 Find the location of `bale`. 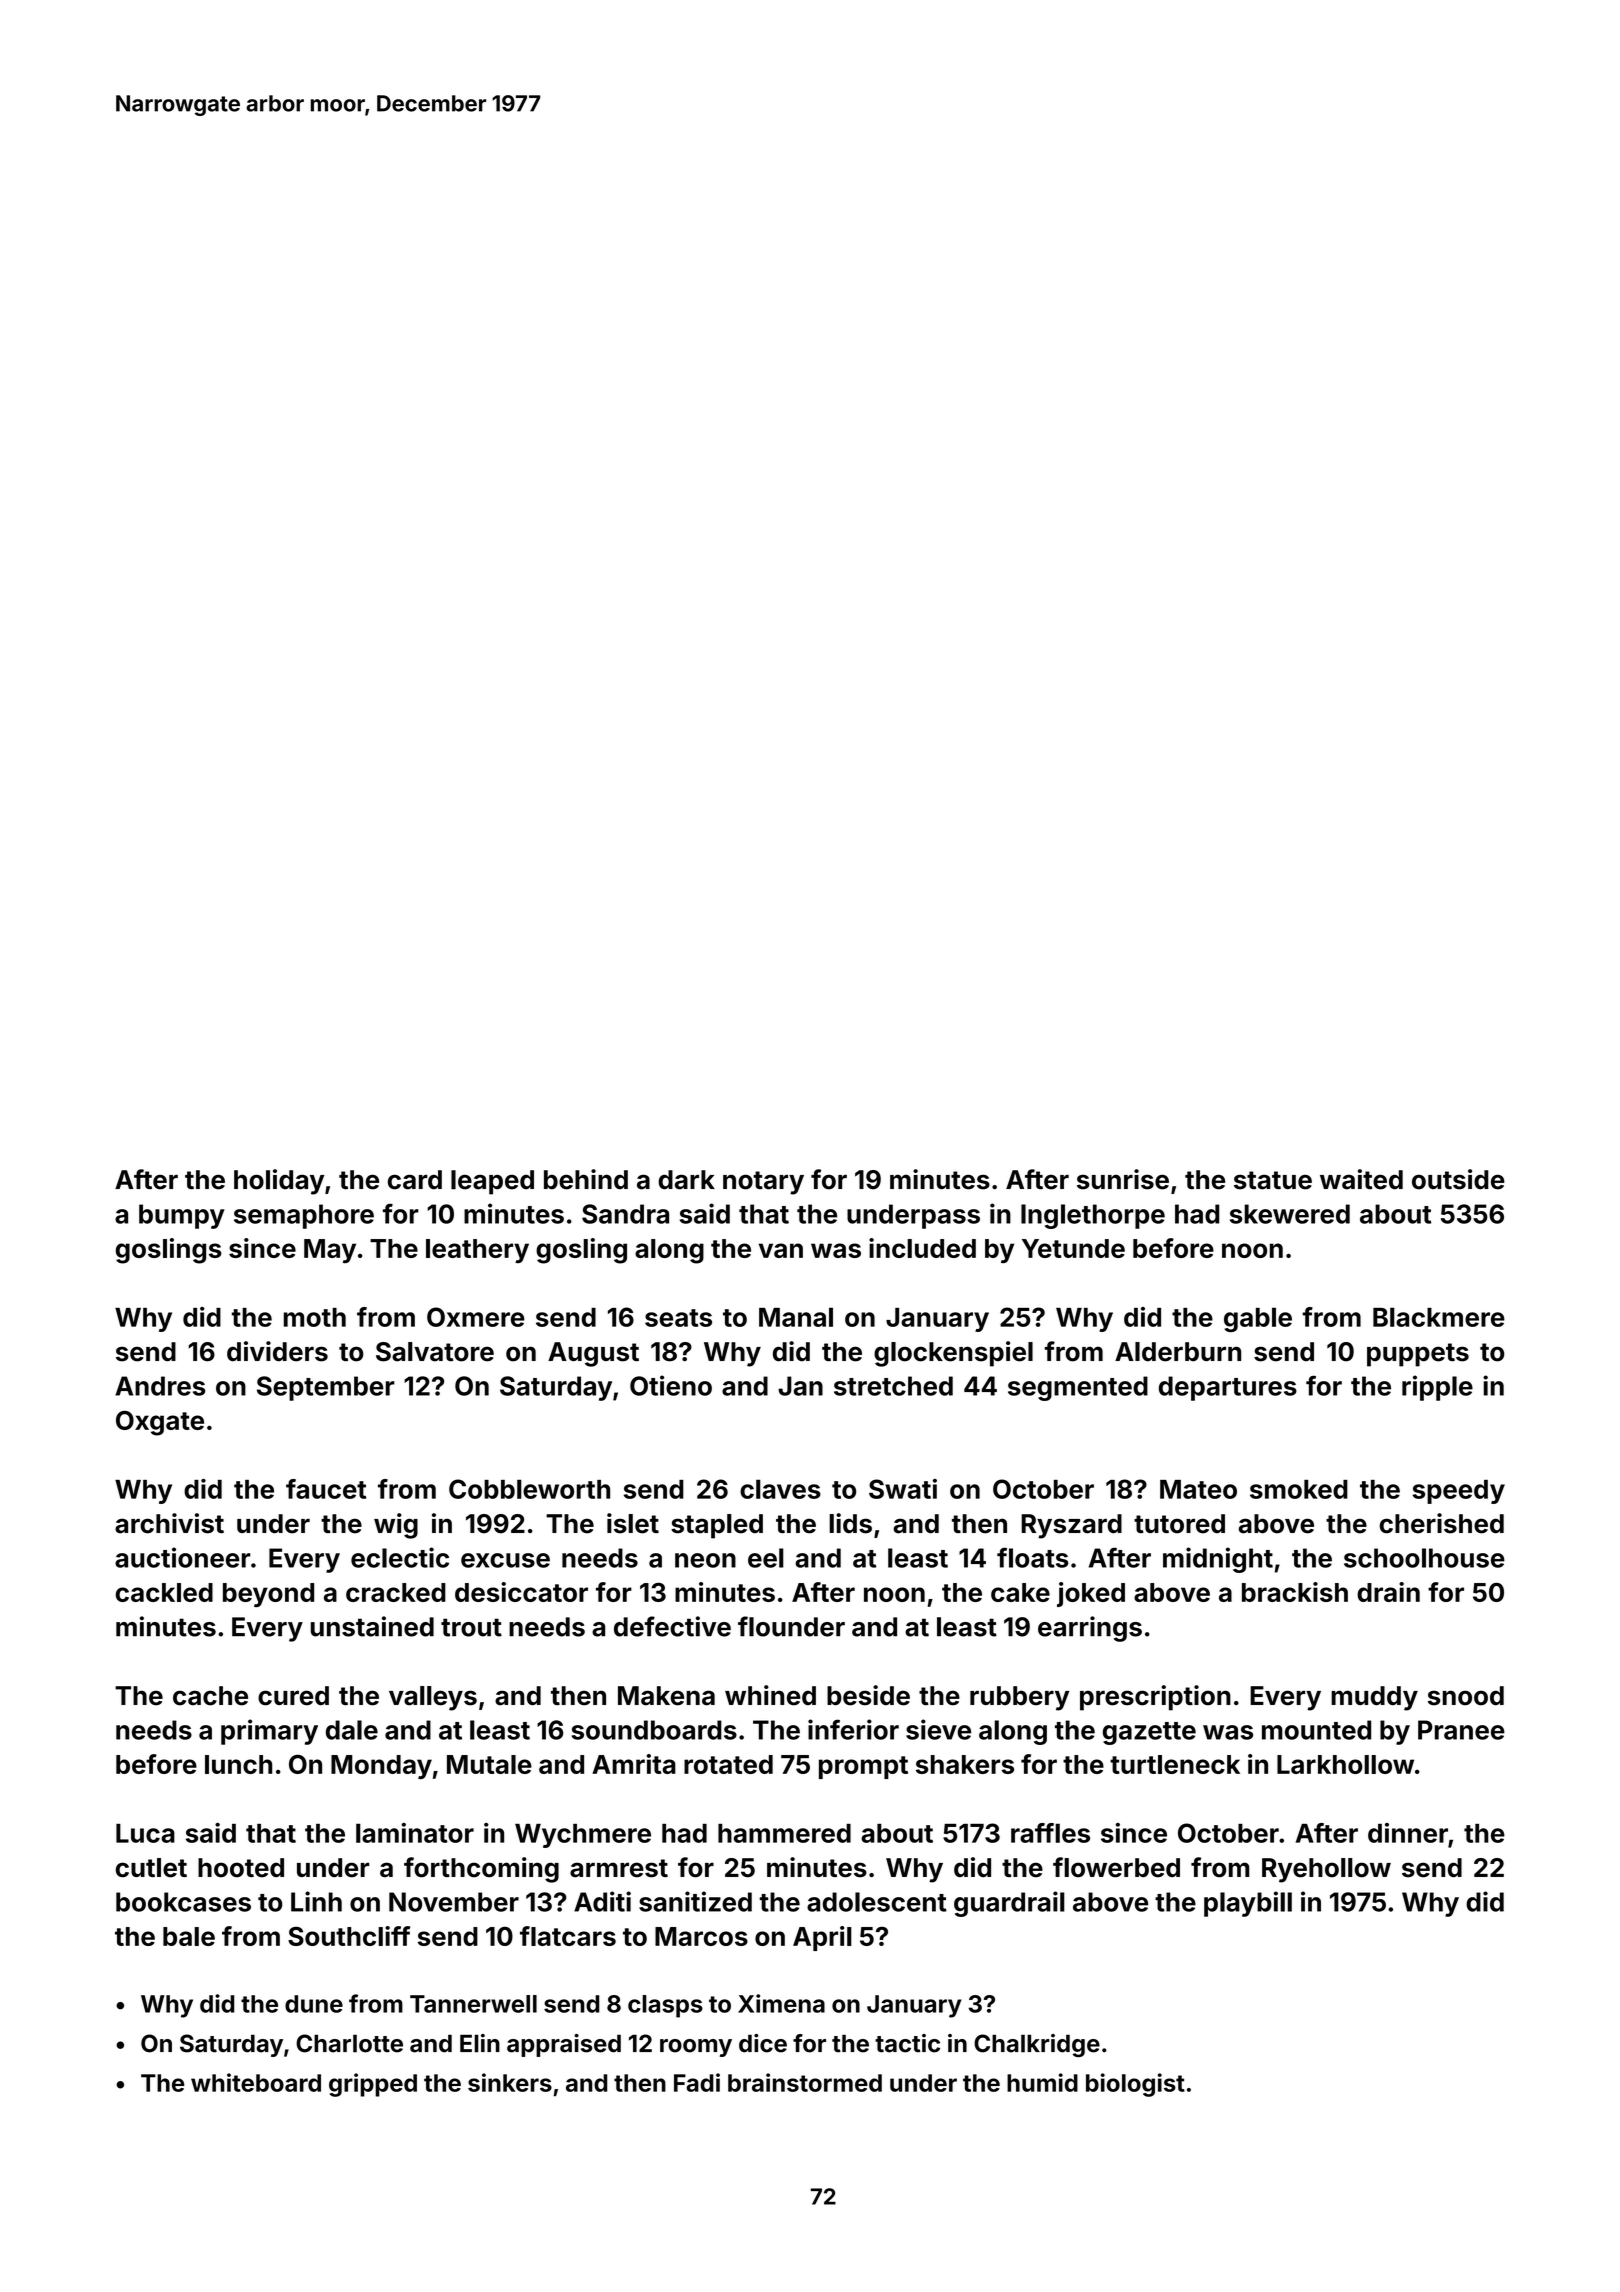

bale is located at coordinates (189, 1936).
